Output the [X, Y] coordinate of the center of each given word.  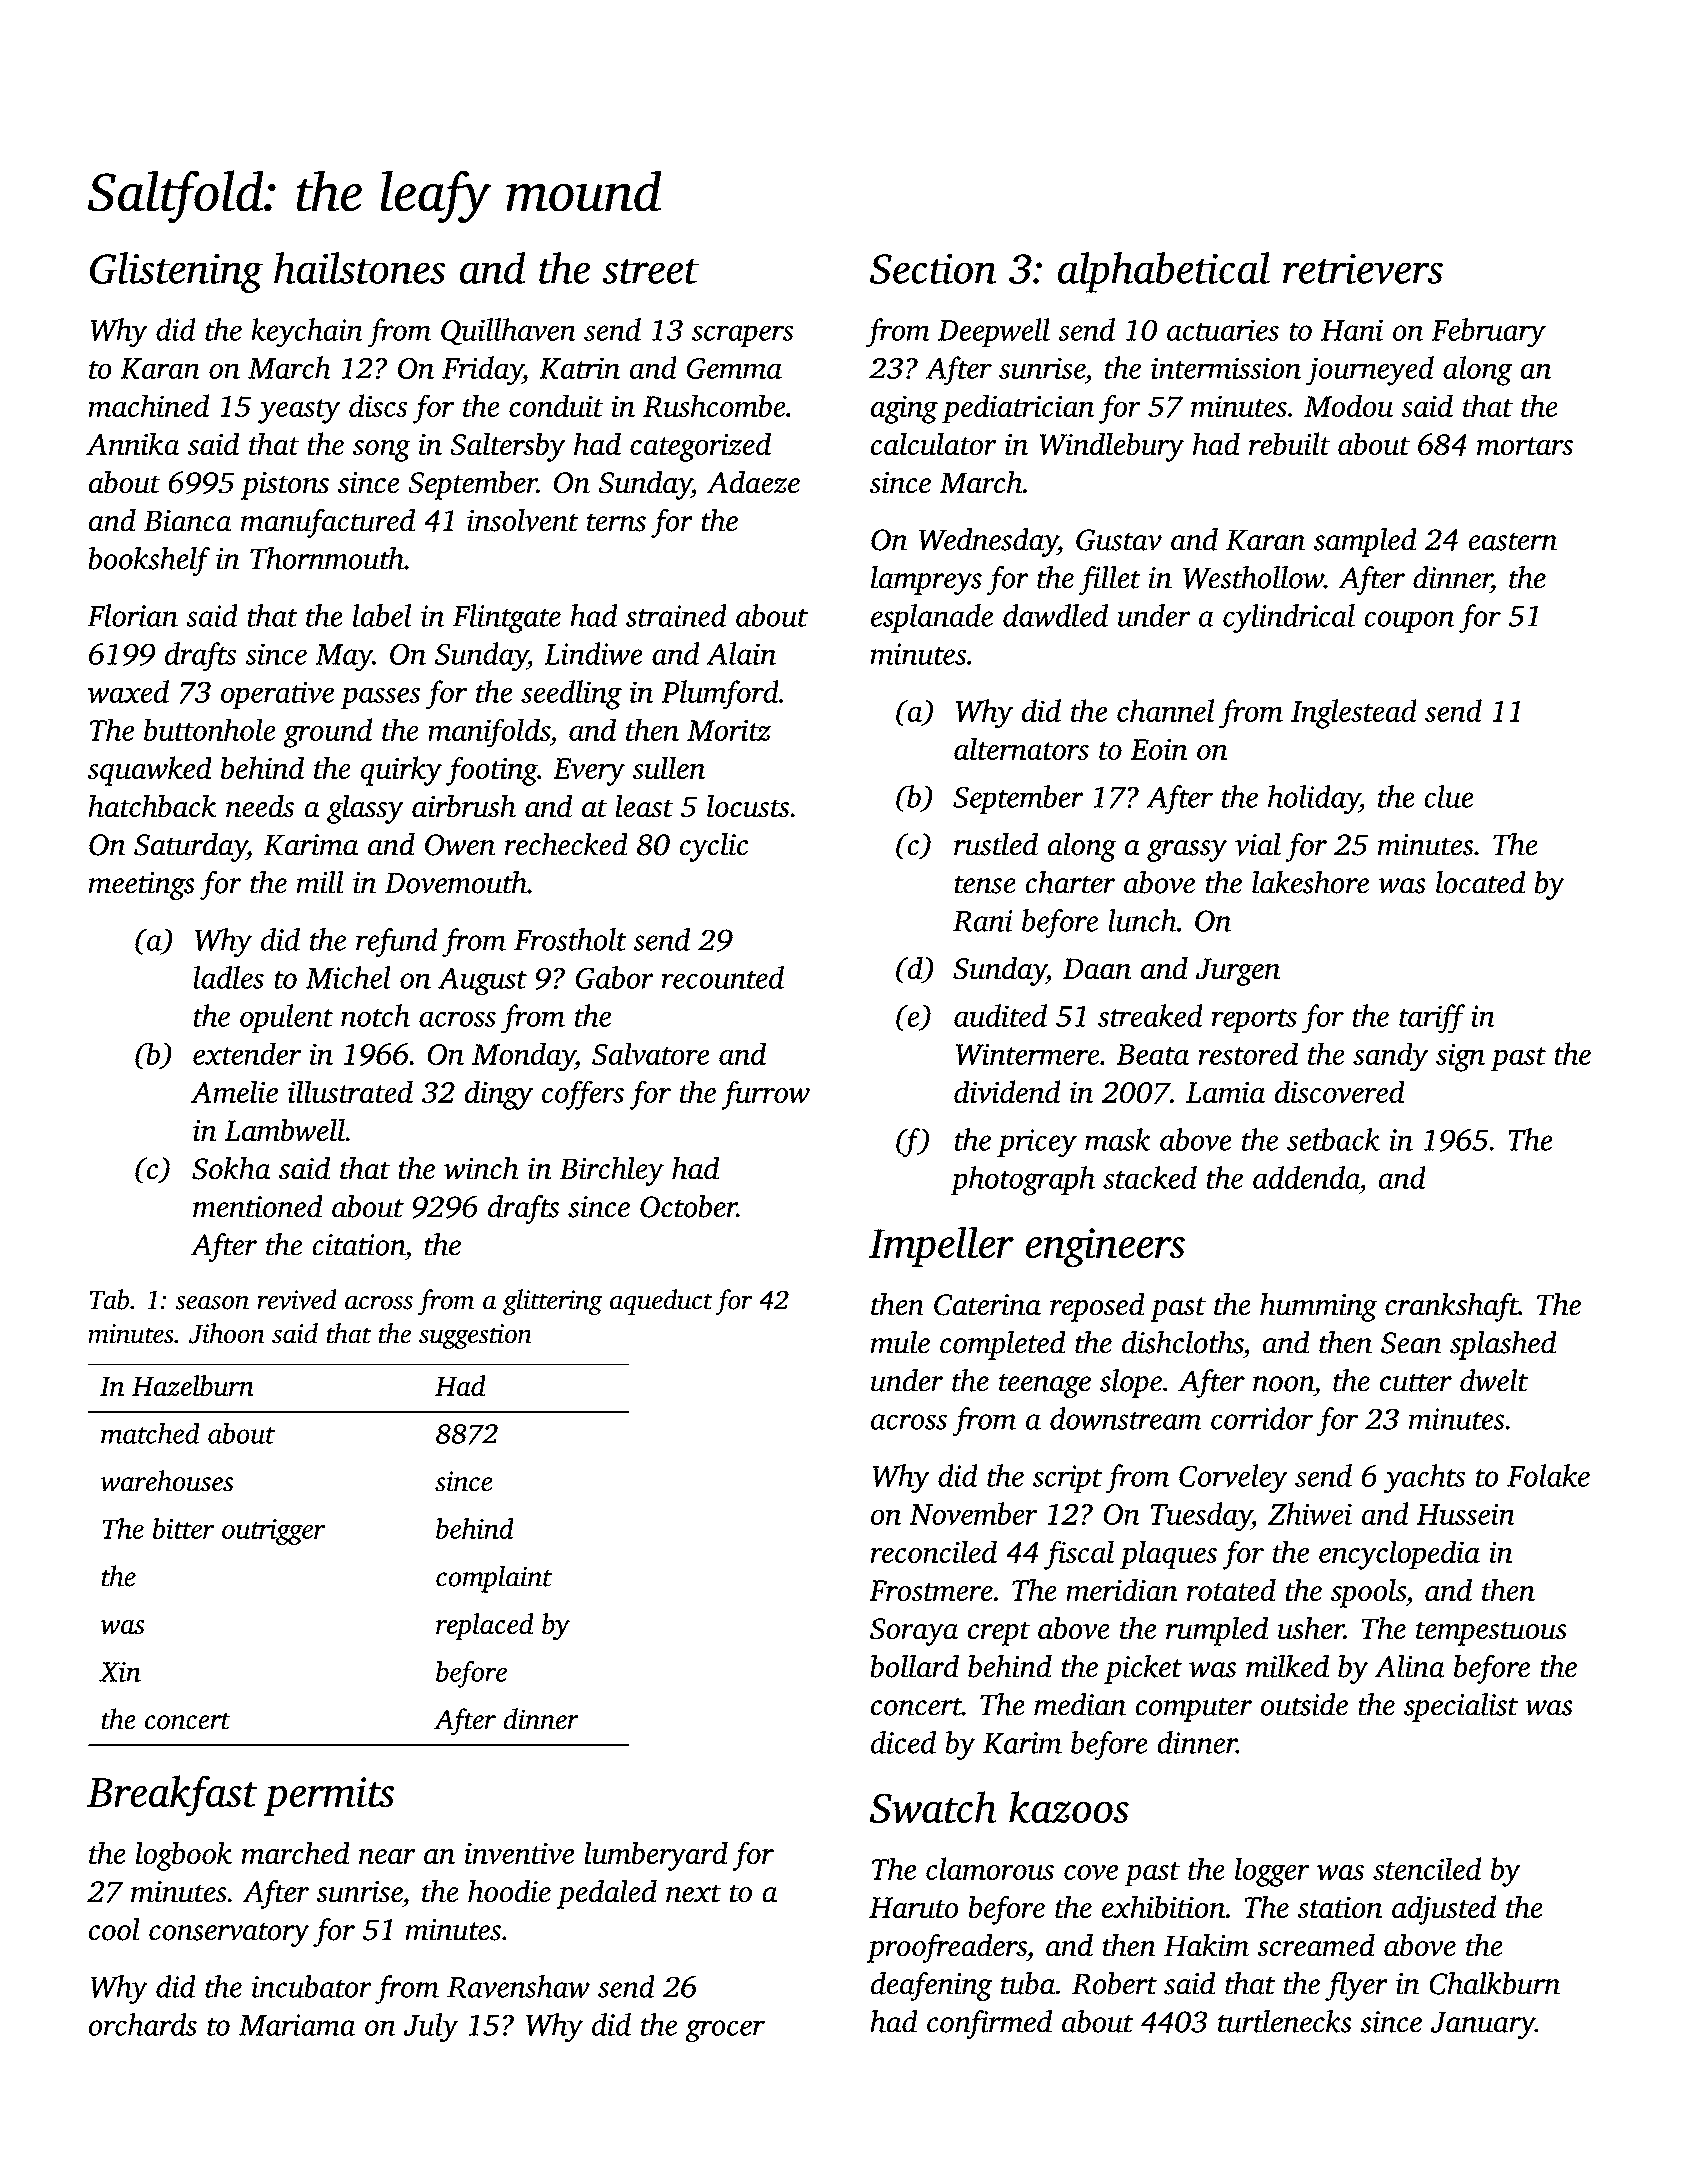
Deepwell [994, 332]
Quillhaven [508, 331]
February [1489, 333]
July [431, 2028]
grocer [725, 2031]
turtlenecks [1285, 2021]
